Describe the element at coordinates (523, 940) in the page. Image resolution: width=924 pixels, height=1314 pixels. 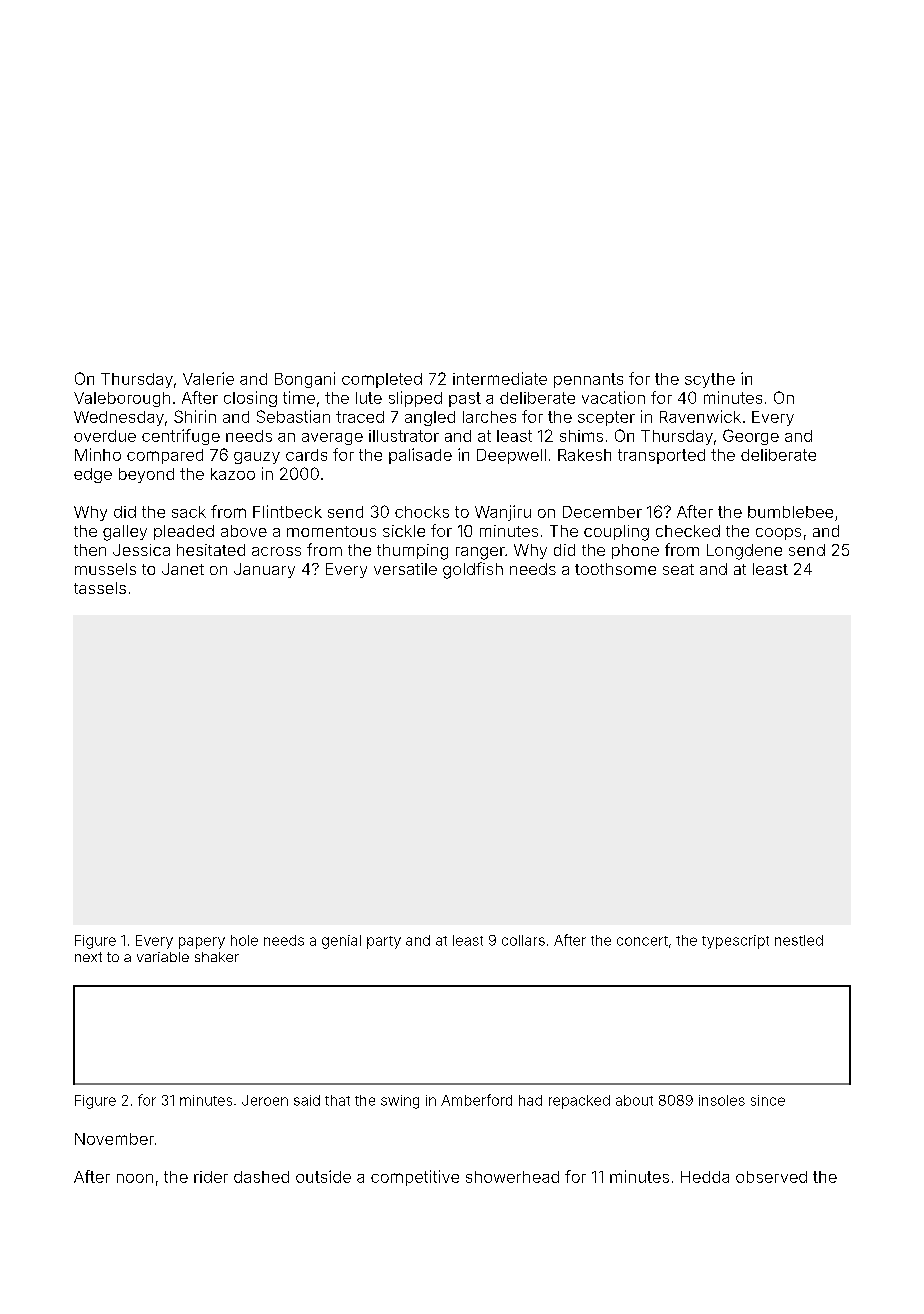
I see `collars` at that location.
